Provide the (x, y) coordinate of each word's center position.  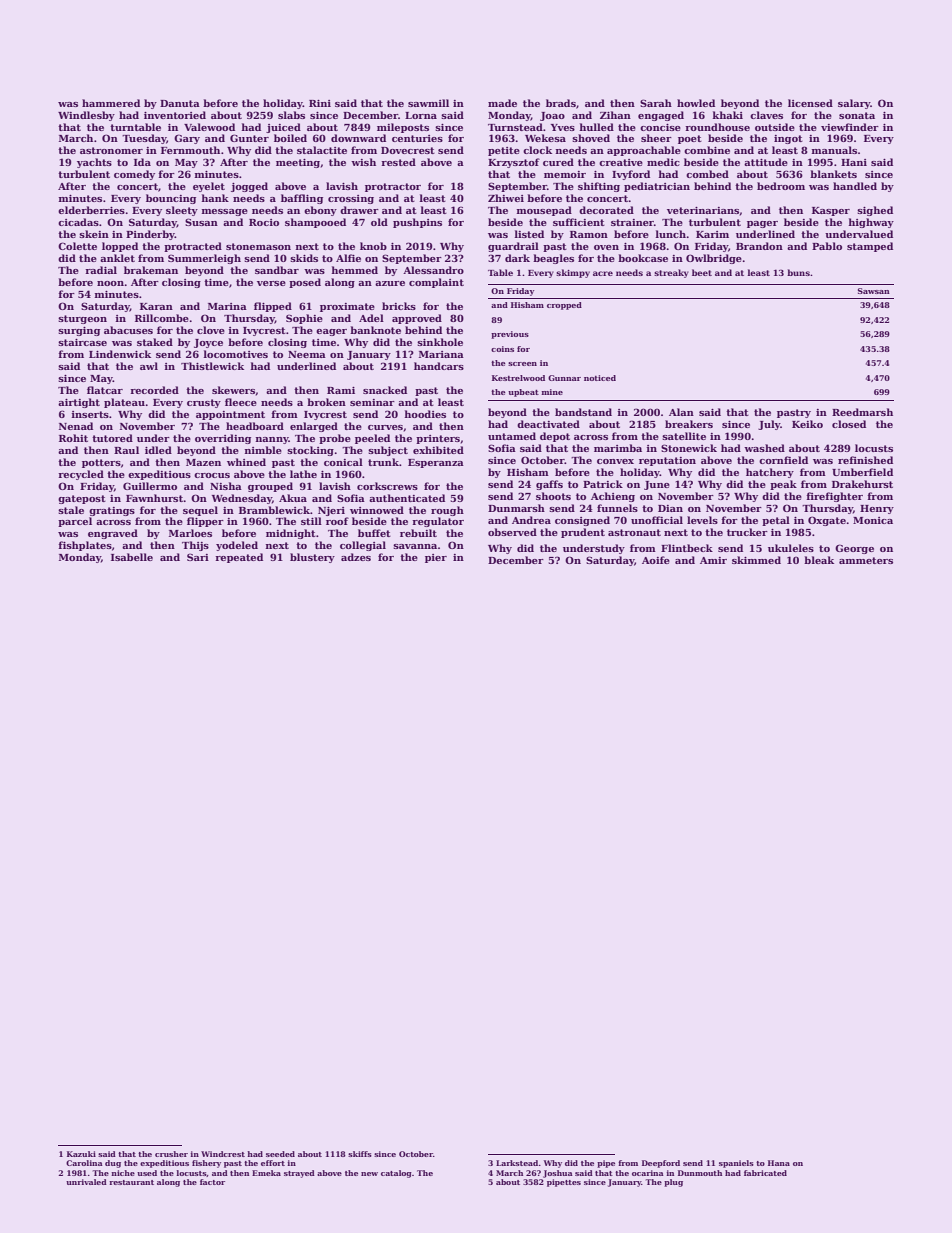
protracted (193, 247)
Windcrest (223, 1154)
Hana (779, 1163)
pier (436, 558)
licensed (810, 103)
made (502, 103)
